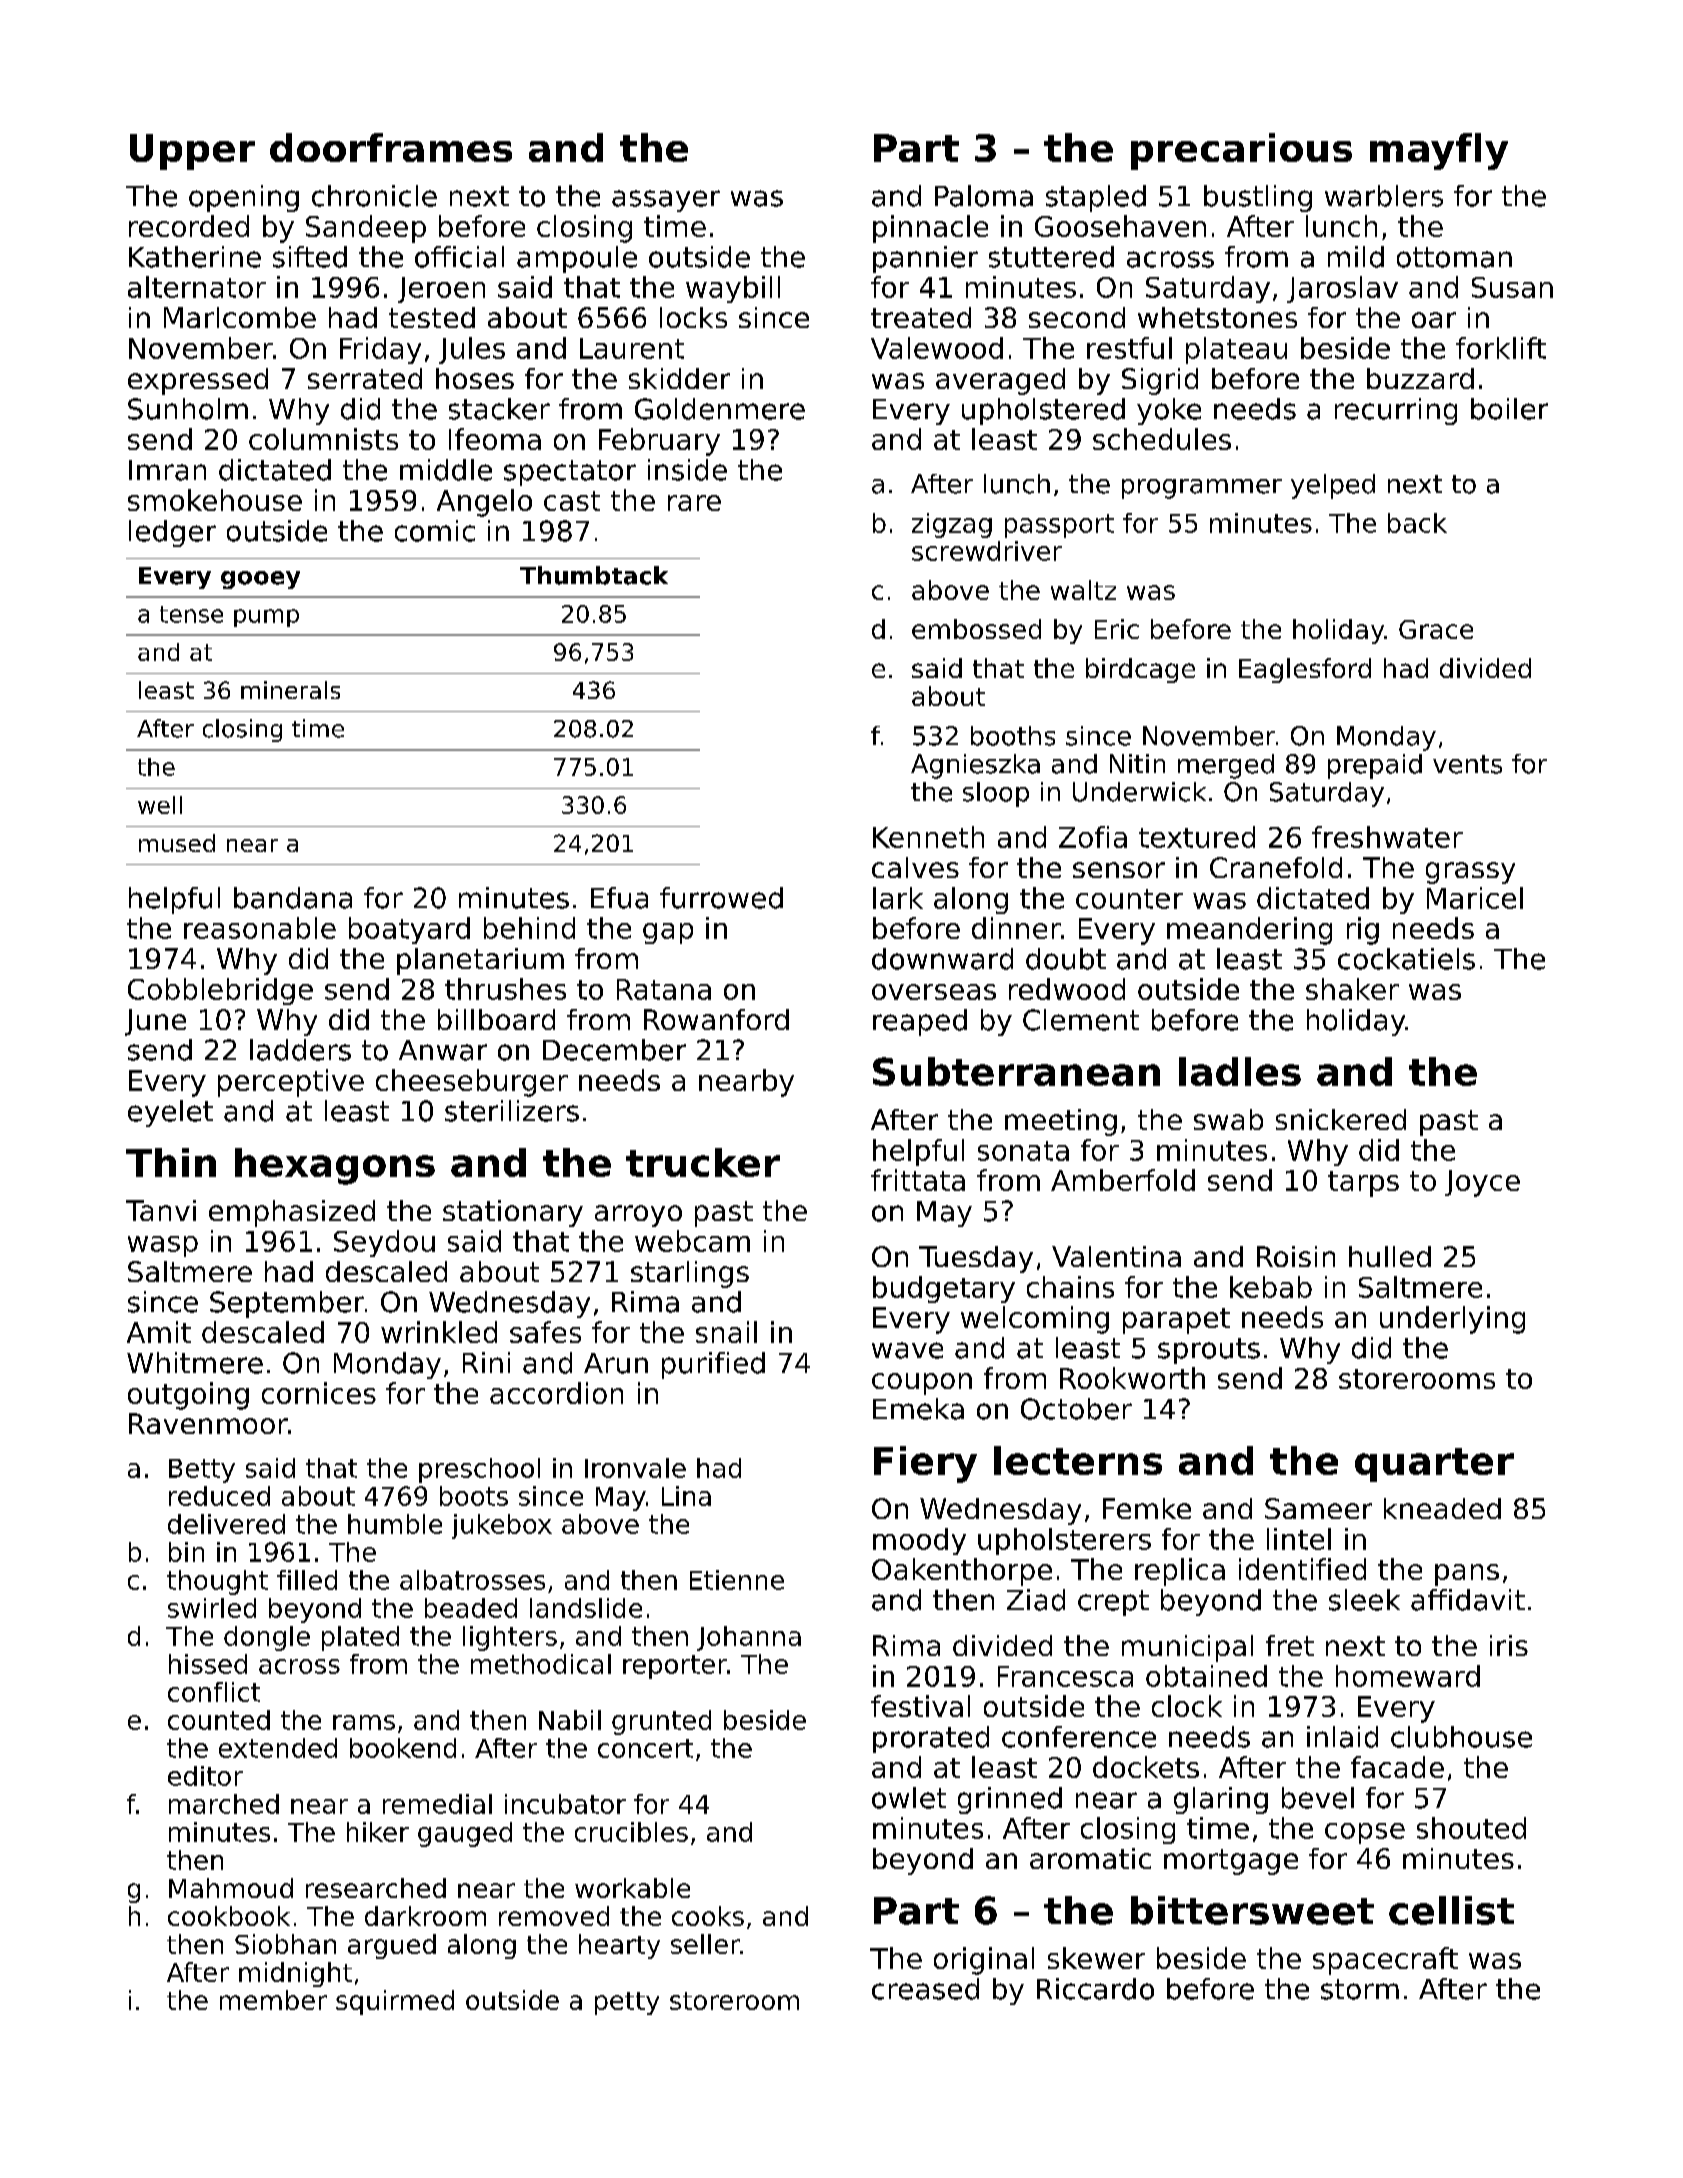 The width and height of the screenshot is (1683, 2178). I want to click on festival, so click(920, 1706).
